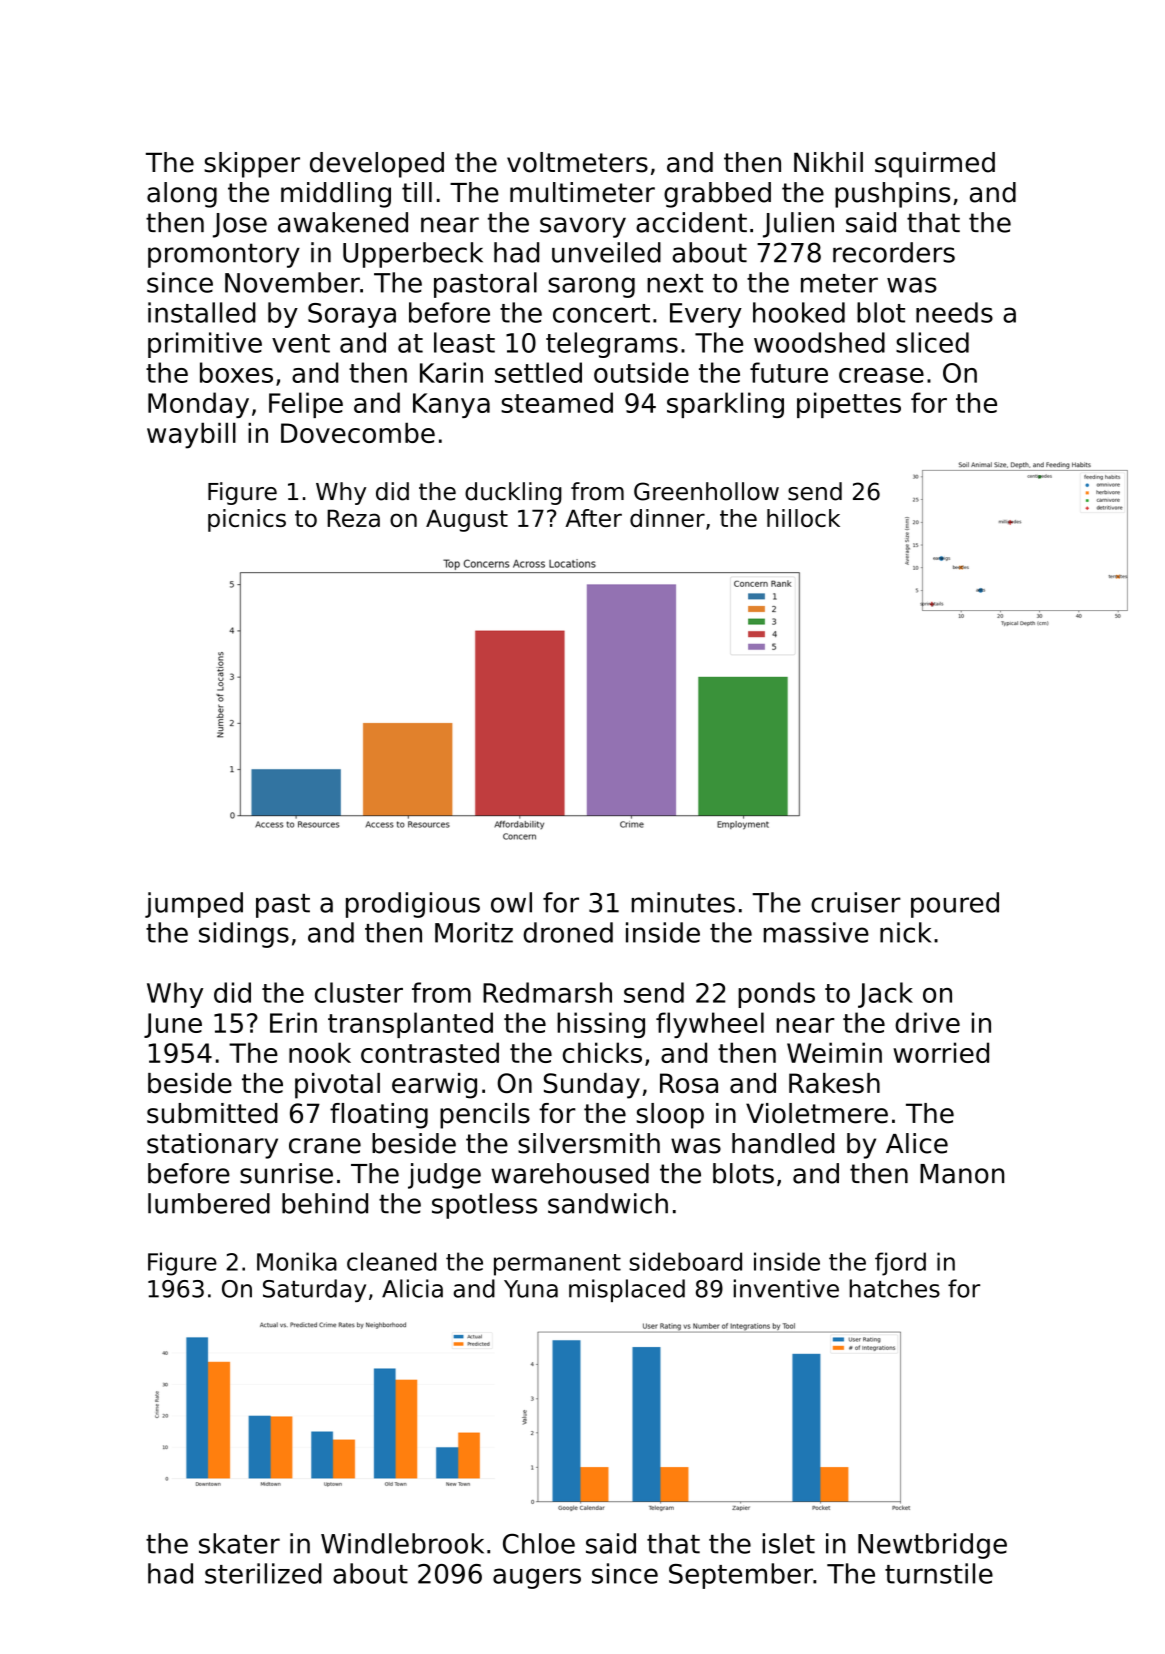 This screenshot has height=1654, width=1165. I want to click on crane, so click(325, 1146).
